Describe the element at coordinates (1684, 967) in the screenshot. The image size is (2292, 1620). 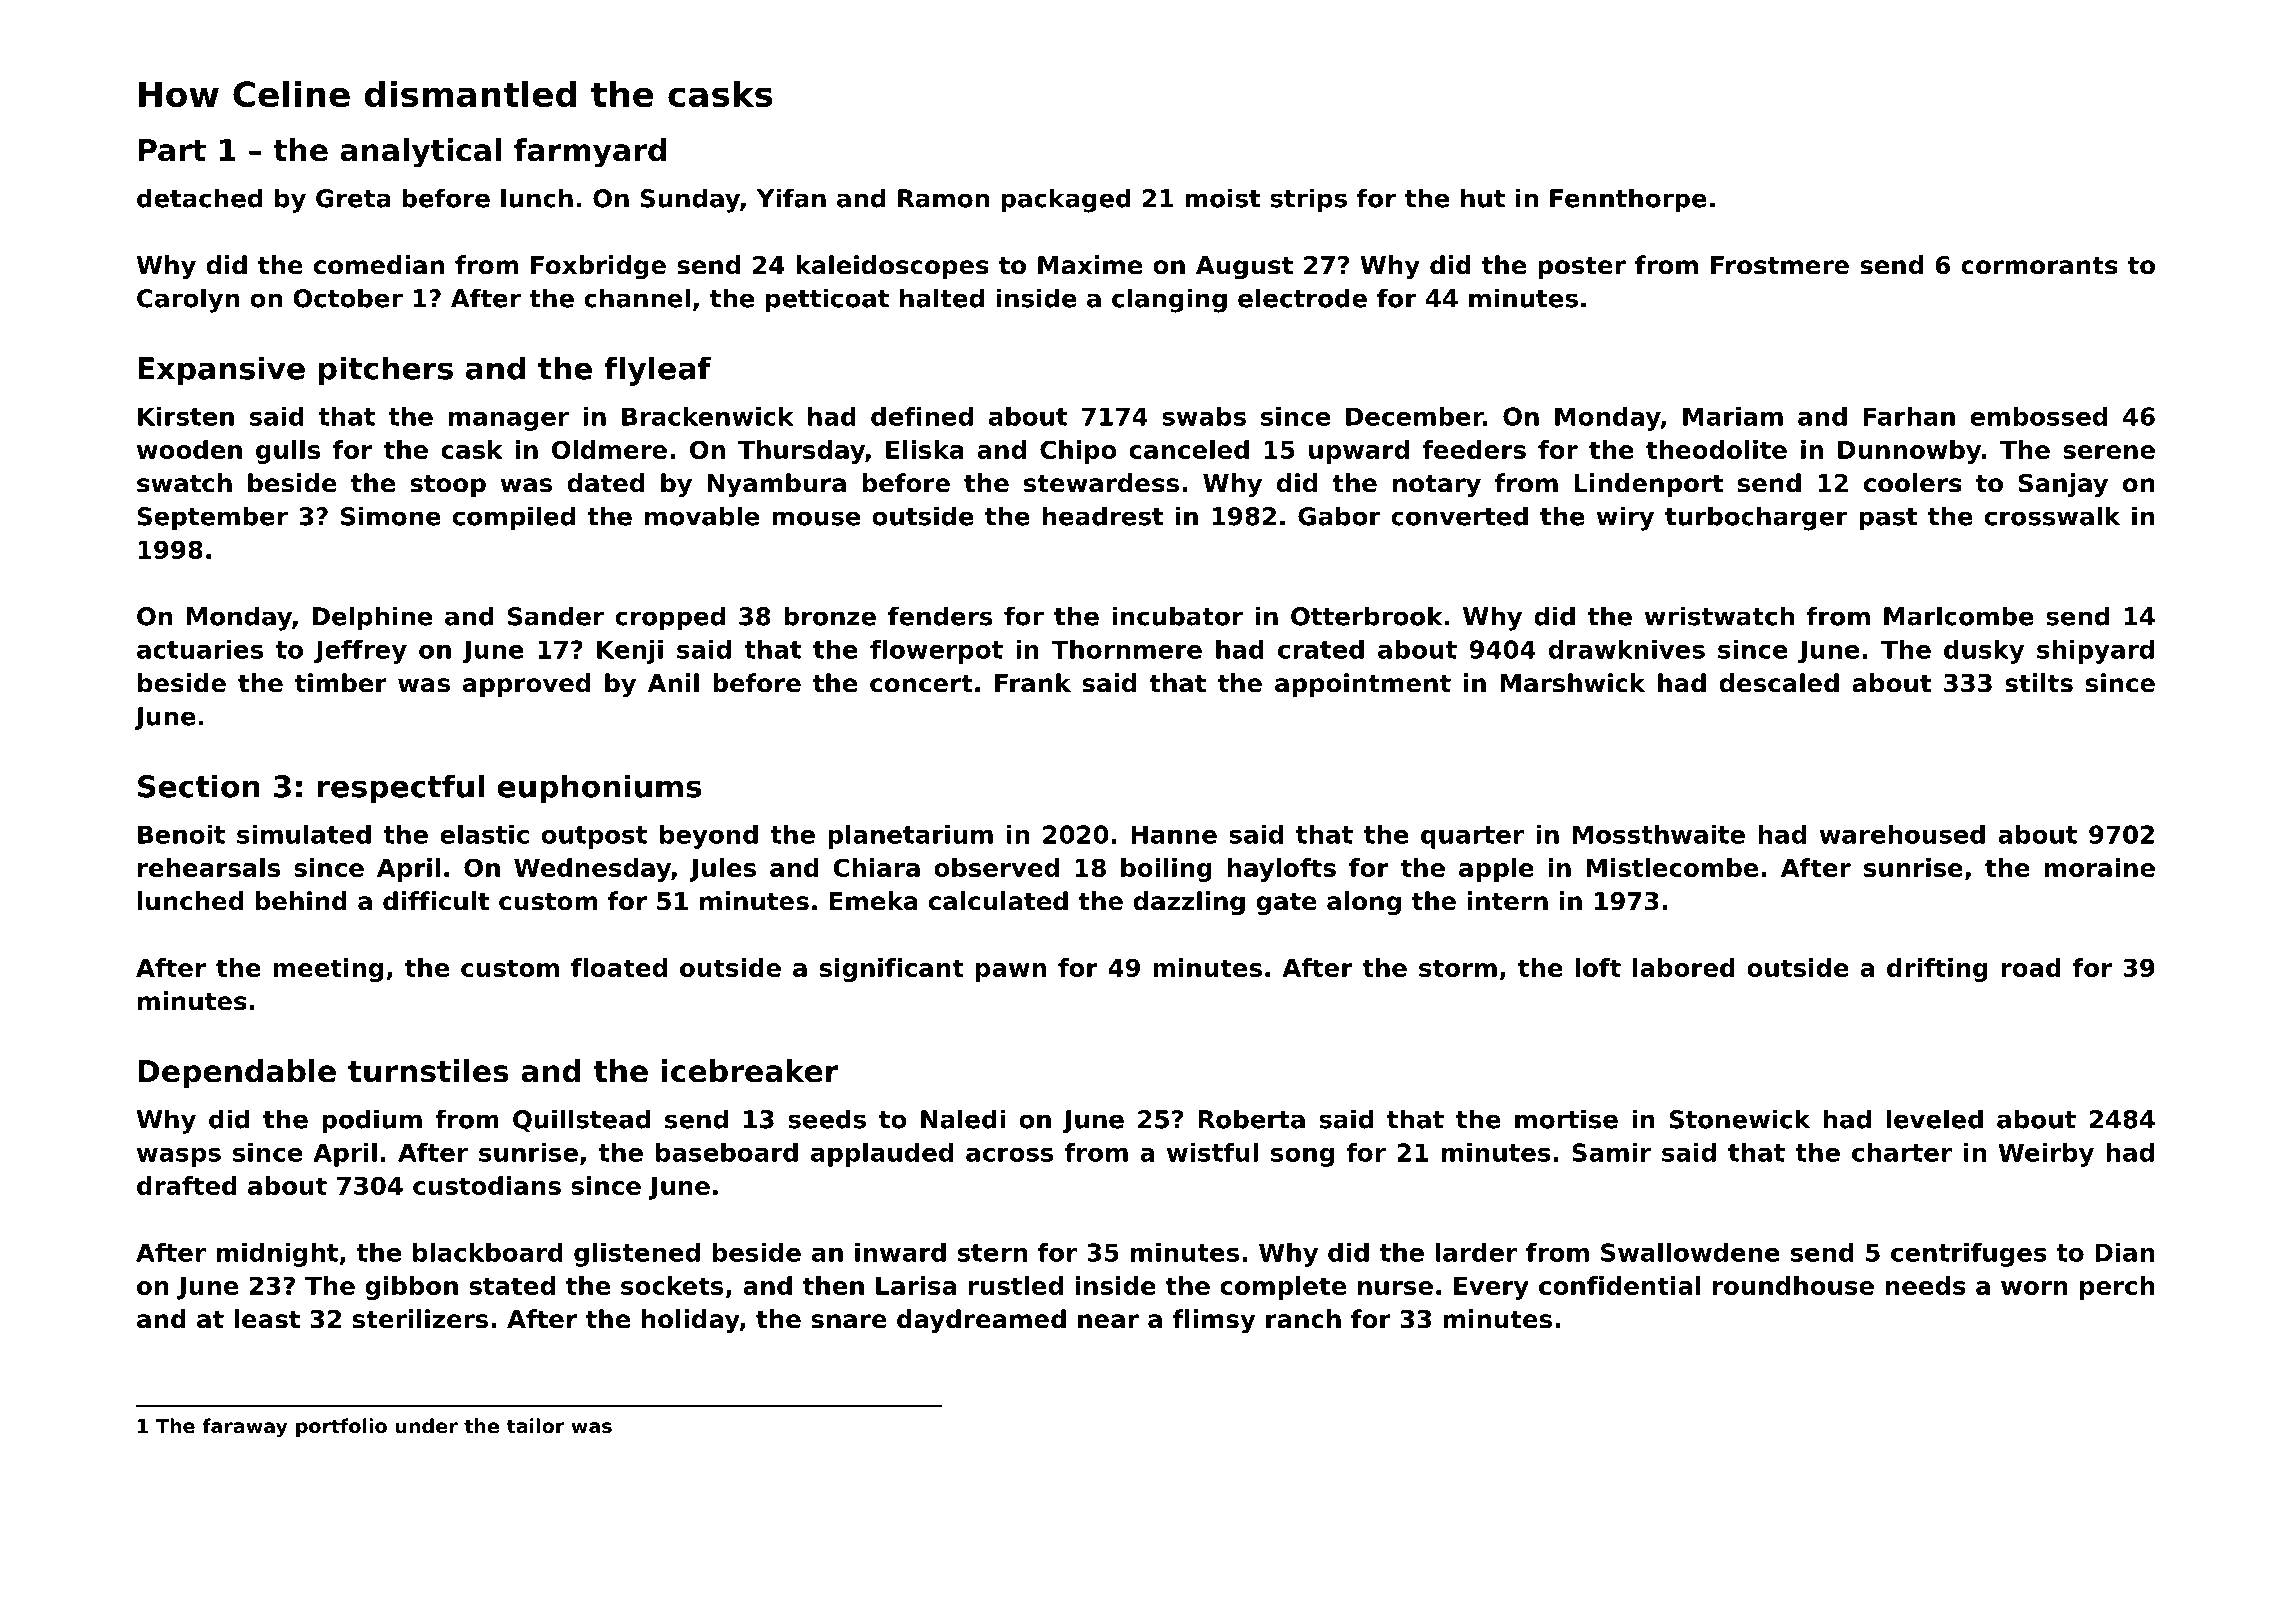
I see `labored` at that location.
